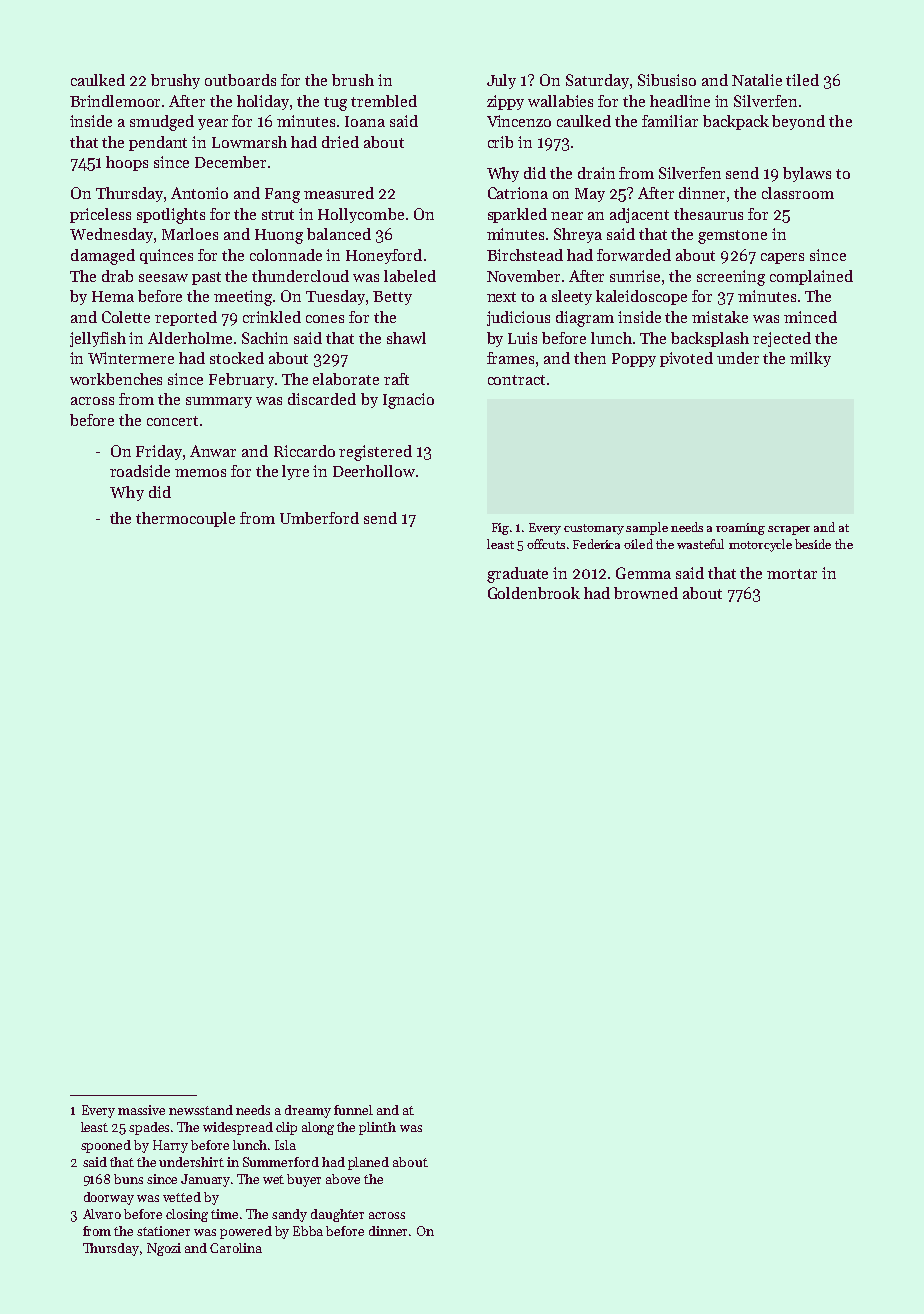 The width and height of the screenshot is (924, 1314). What do you see at coordinates (164, 1249) in the screenshot?
I see `Ngozi` at bounding box center [164, 1249].
